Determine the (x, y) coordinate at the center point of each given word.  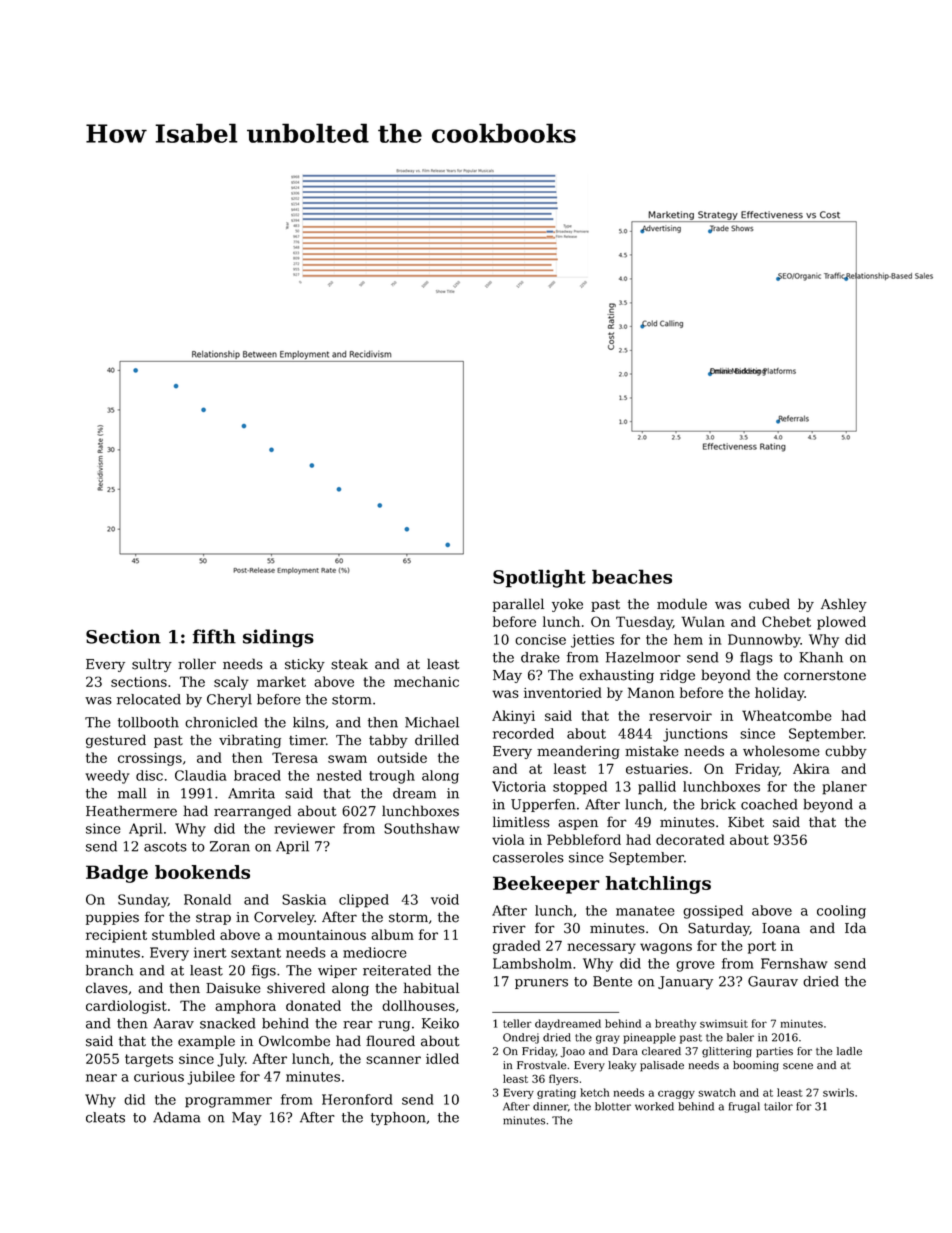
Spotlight (539, 578)
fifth (214, 636)
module (682, 604)
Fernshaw (794, 963)
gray (608, 1039)
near (101, 1078)
